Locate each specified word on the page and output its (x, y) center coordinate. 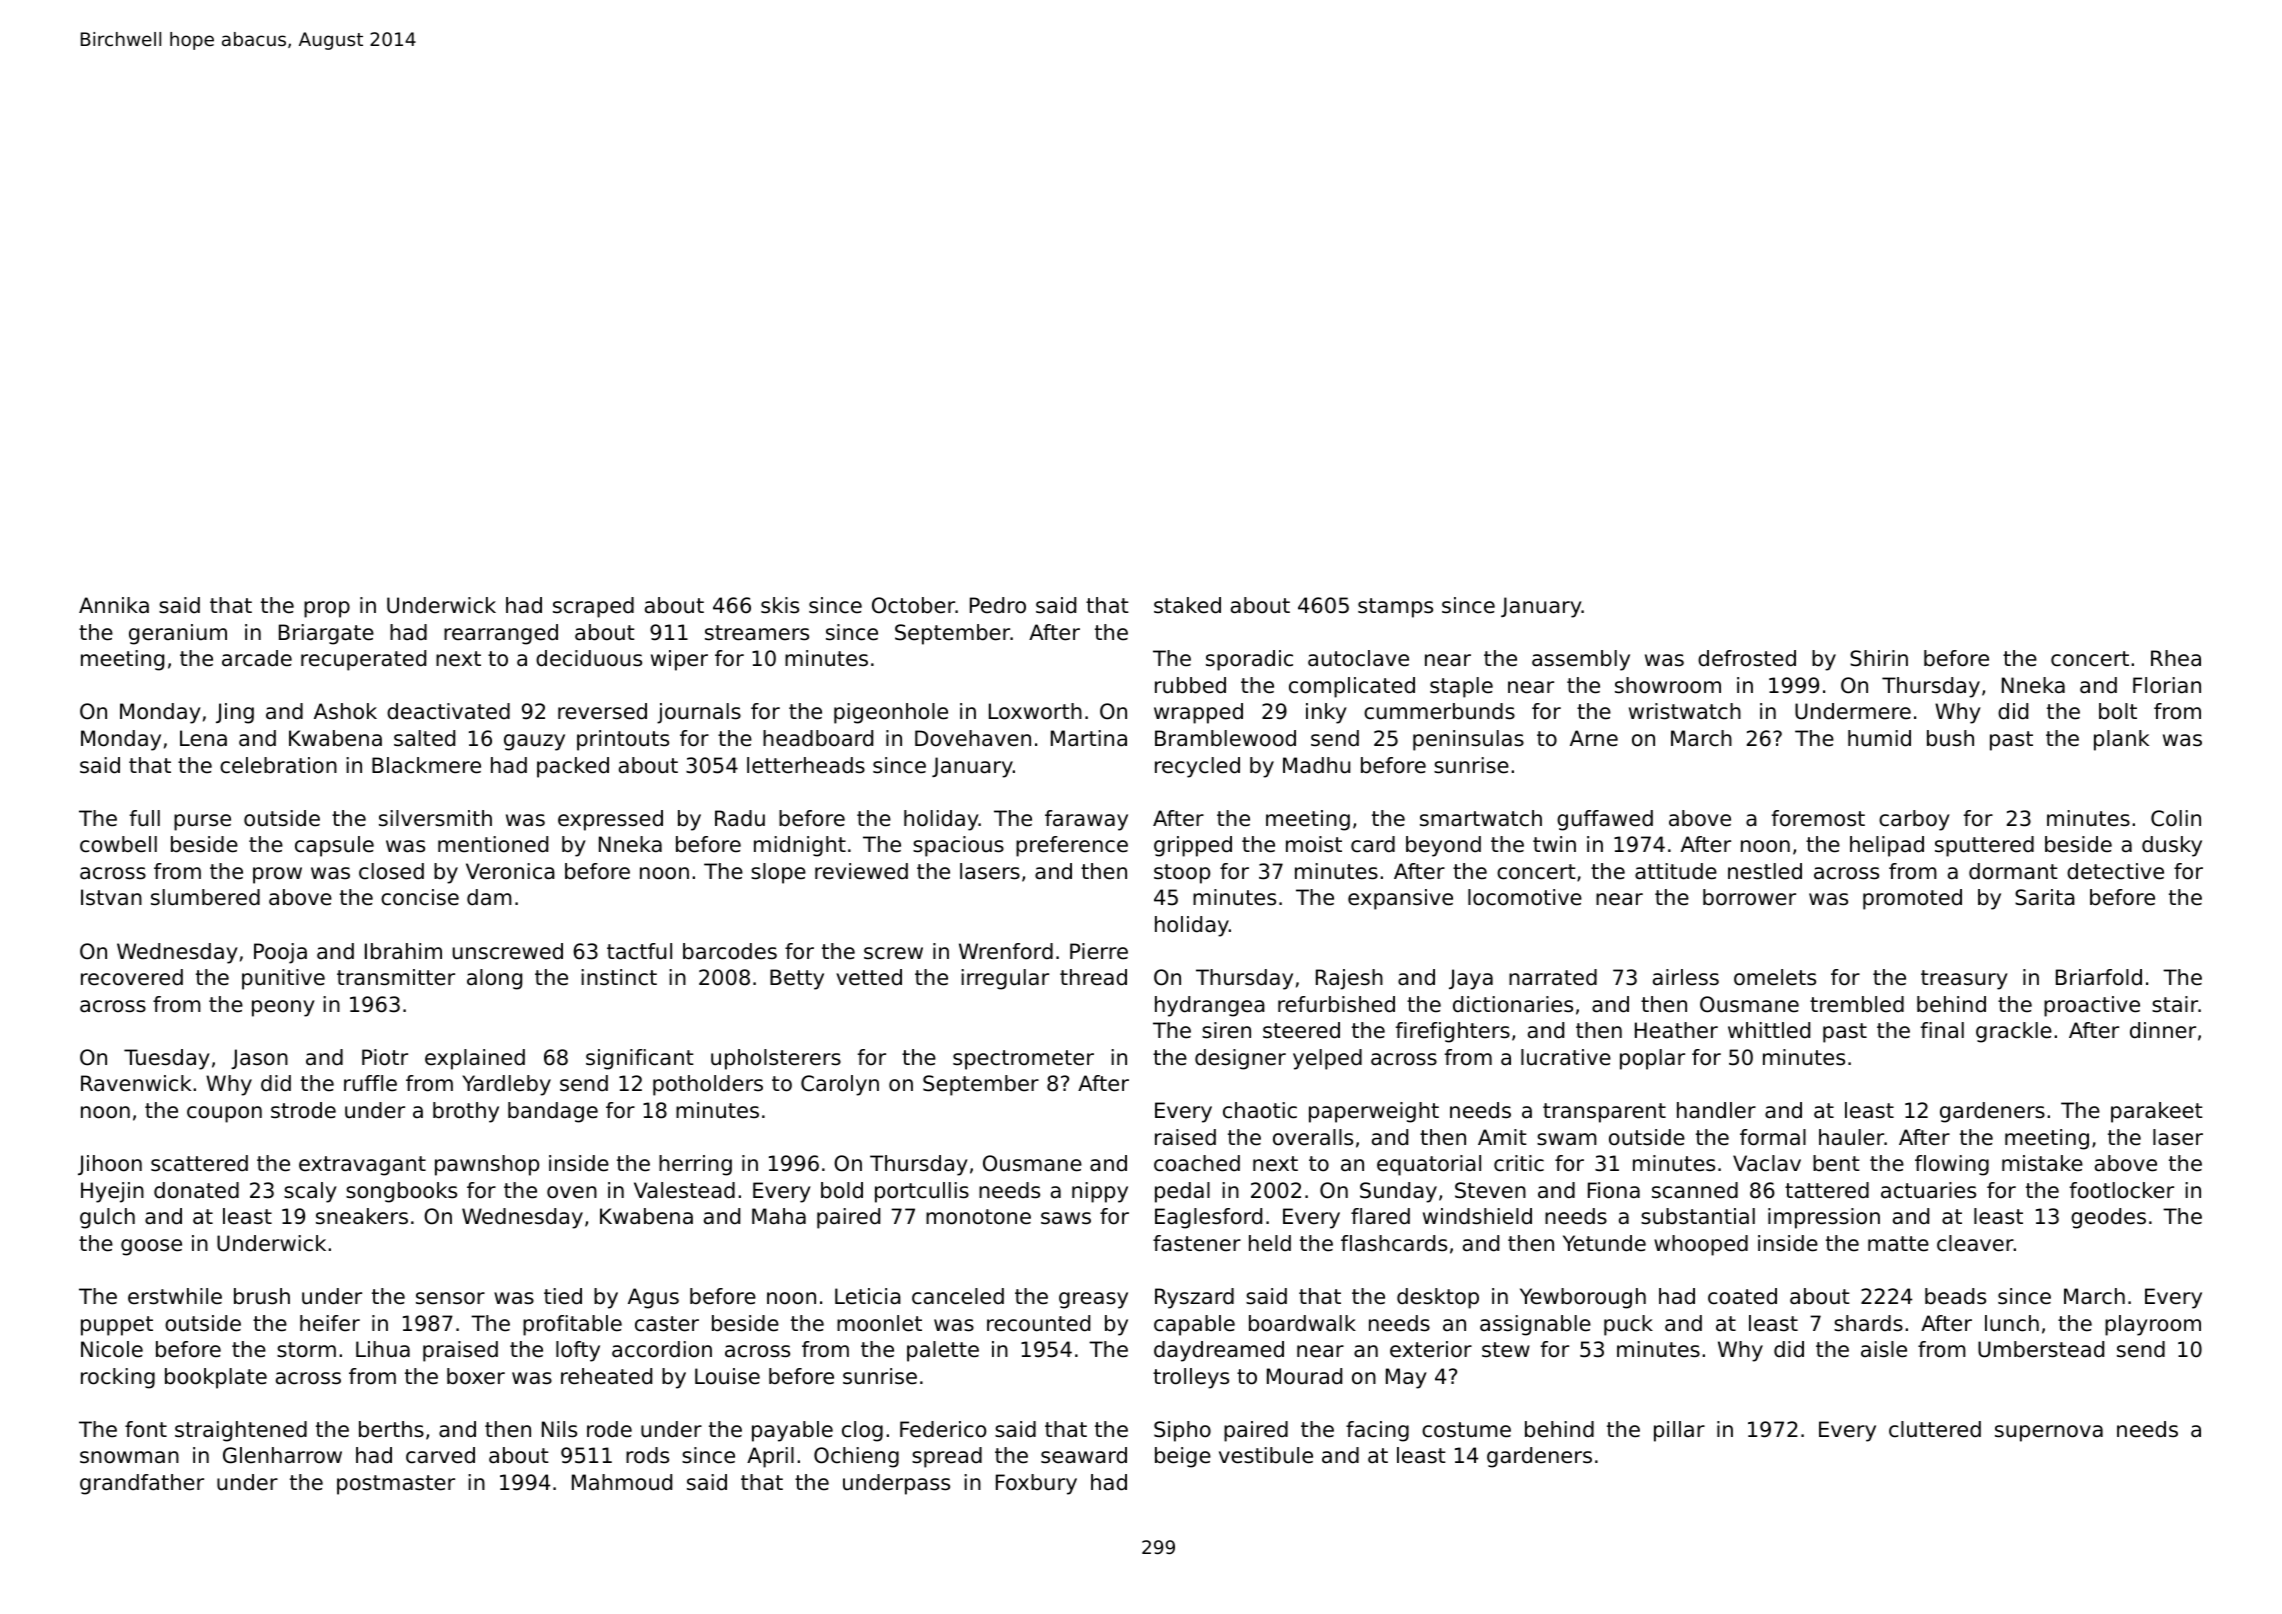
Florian (2167, 685)
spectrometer (1023, 1060)
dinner (2163, 1030)
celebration (278, 765)
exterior (1431, 1349)
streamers (757, 633)
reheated (606, 1376)
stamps (1395, 608)
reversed (602, 711)
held (1270, 1243)
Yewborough (1583, 1298)
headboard (818, 738)
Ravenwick (136, 1083)
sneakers (362, 1216)
